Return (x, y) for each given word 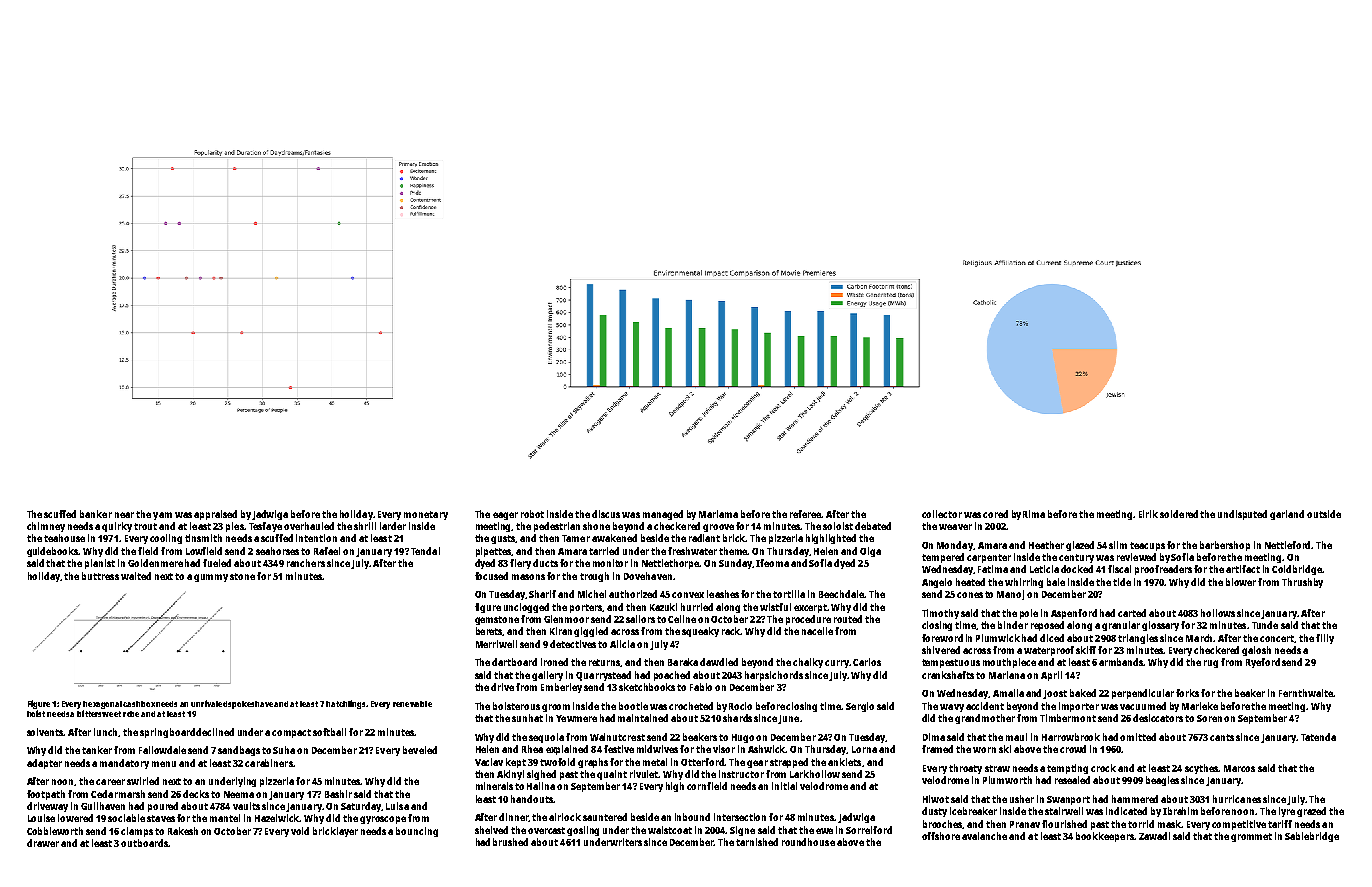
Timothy (940, 614)
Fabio (701, 687)
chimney (46, 527)
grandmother (985, 719)
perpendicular (1143, 694)
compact (291, 733)
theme (734, 551)
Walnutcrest (617, 737)
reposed (1047, 626)
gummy (211, 578)
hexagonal (102, 705)
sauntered (605, 817)
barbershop (1225, 546)
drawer (43, 843)
